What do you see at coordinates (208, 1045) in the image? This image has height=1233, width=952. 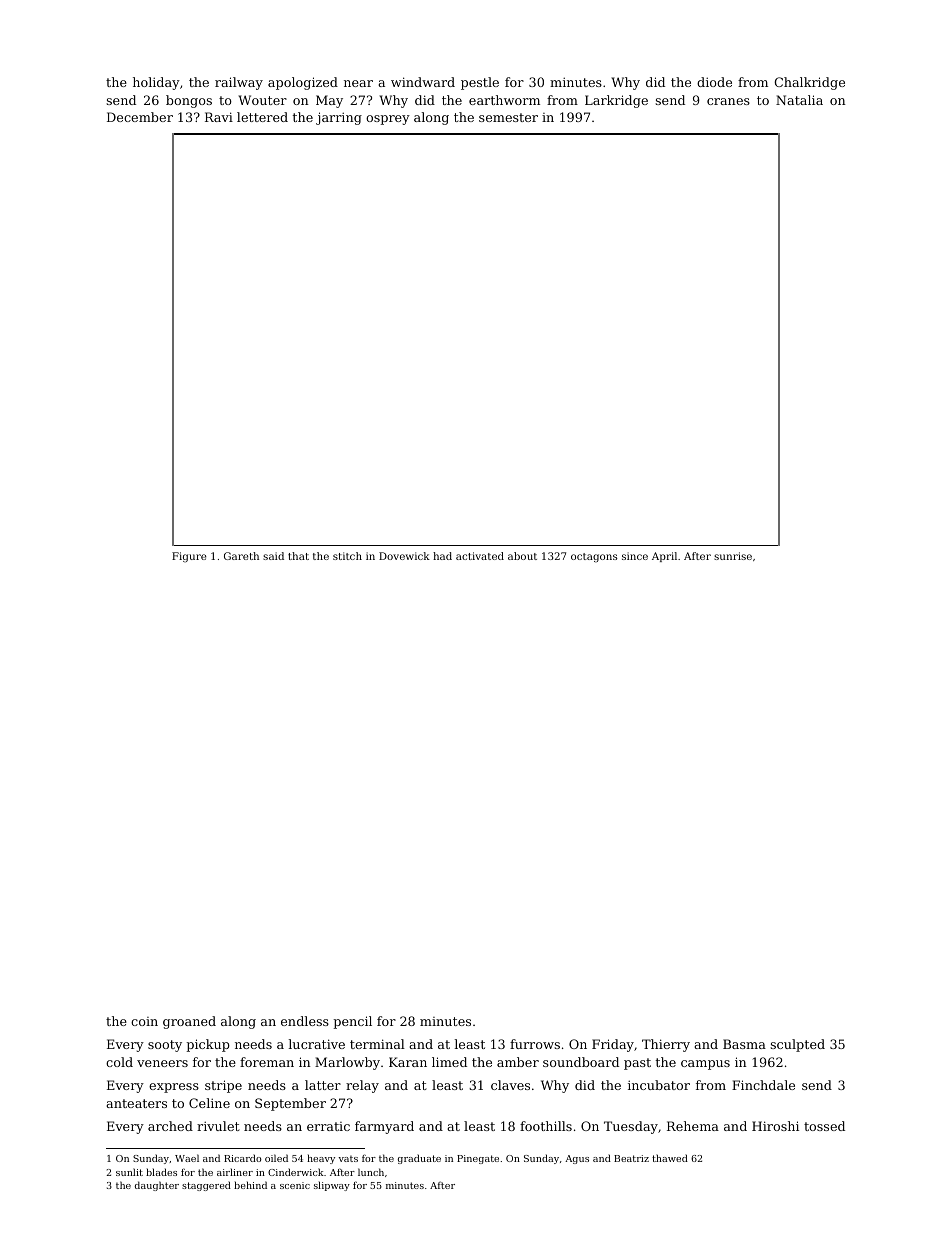 I see `pickup` at bounding box center [208, 1045].
